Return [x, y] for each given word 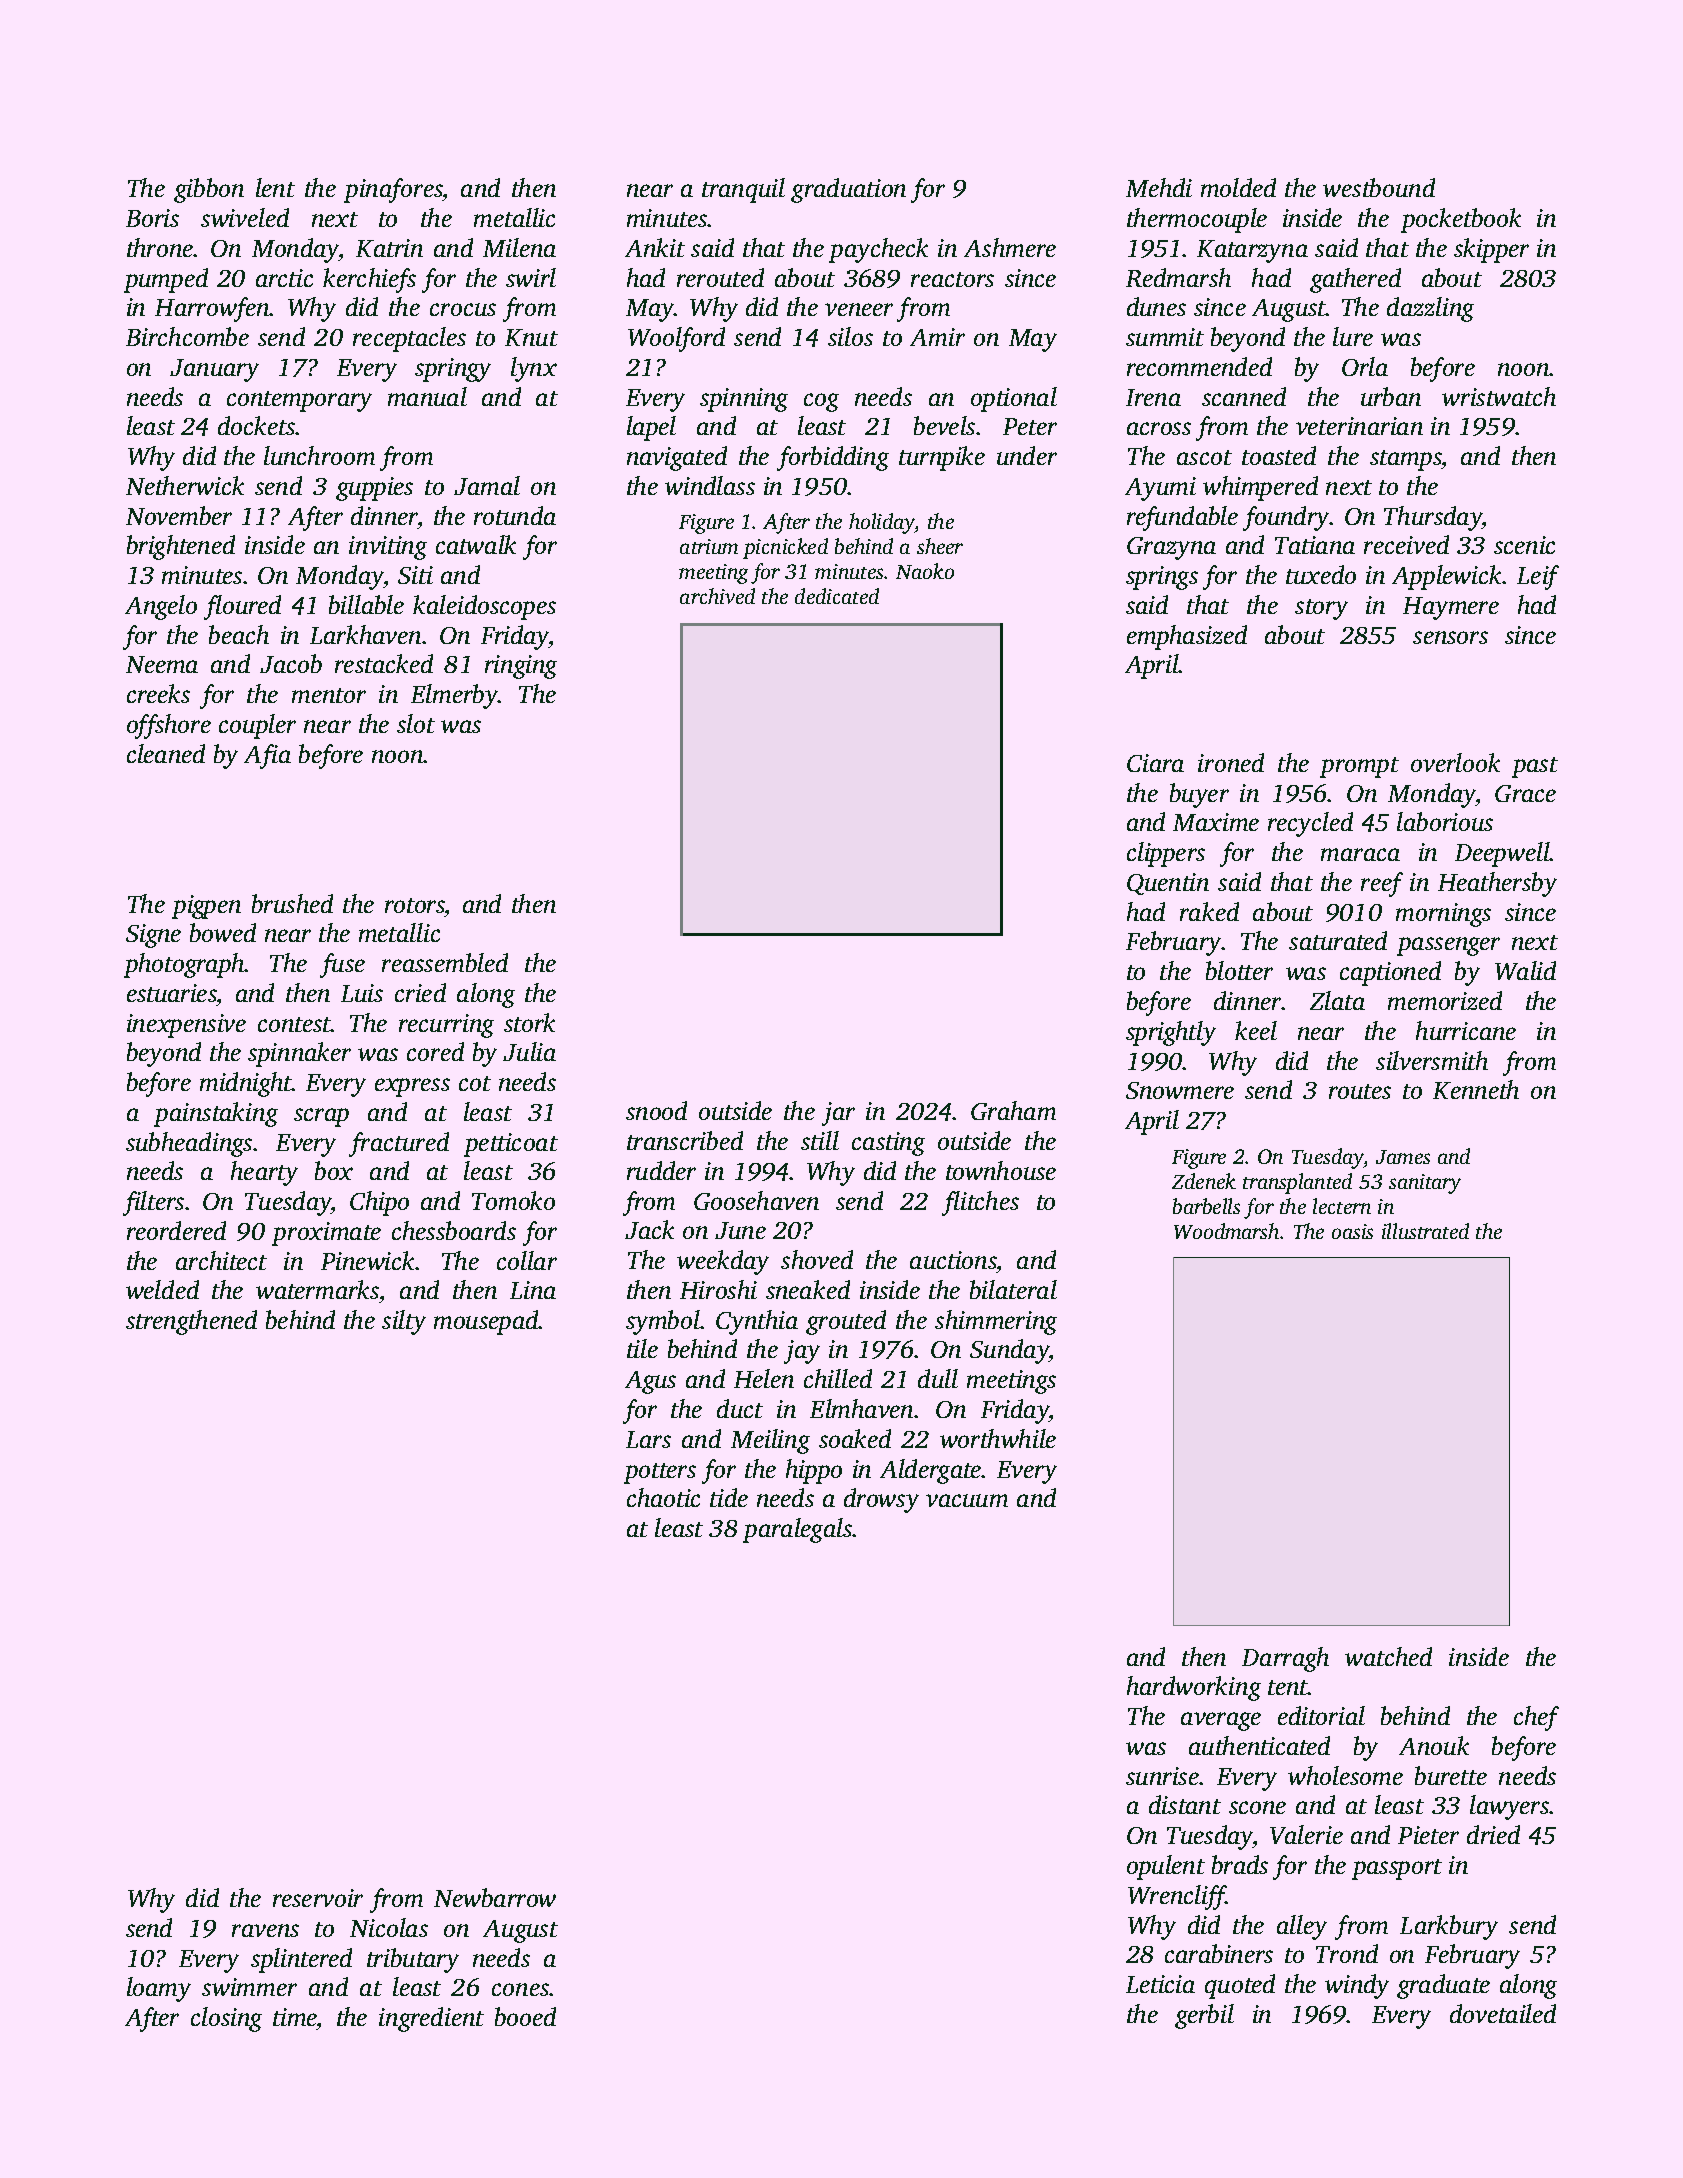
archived [717, 596]
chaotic [663, 1497]
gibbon [209, 190]
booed [525, 2016]
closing [226, 2019]
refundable [1182, 518]
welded [162, 1289]
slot [416, 723]
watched [1388, 1656]
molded [1238, 187]
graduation [848, 190]
